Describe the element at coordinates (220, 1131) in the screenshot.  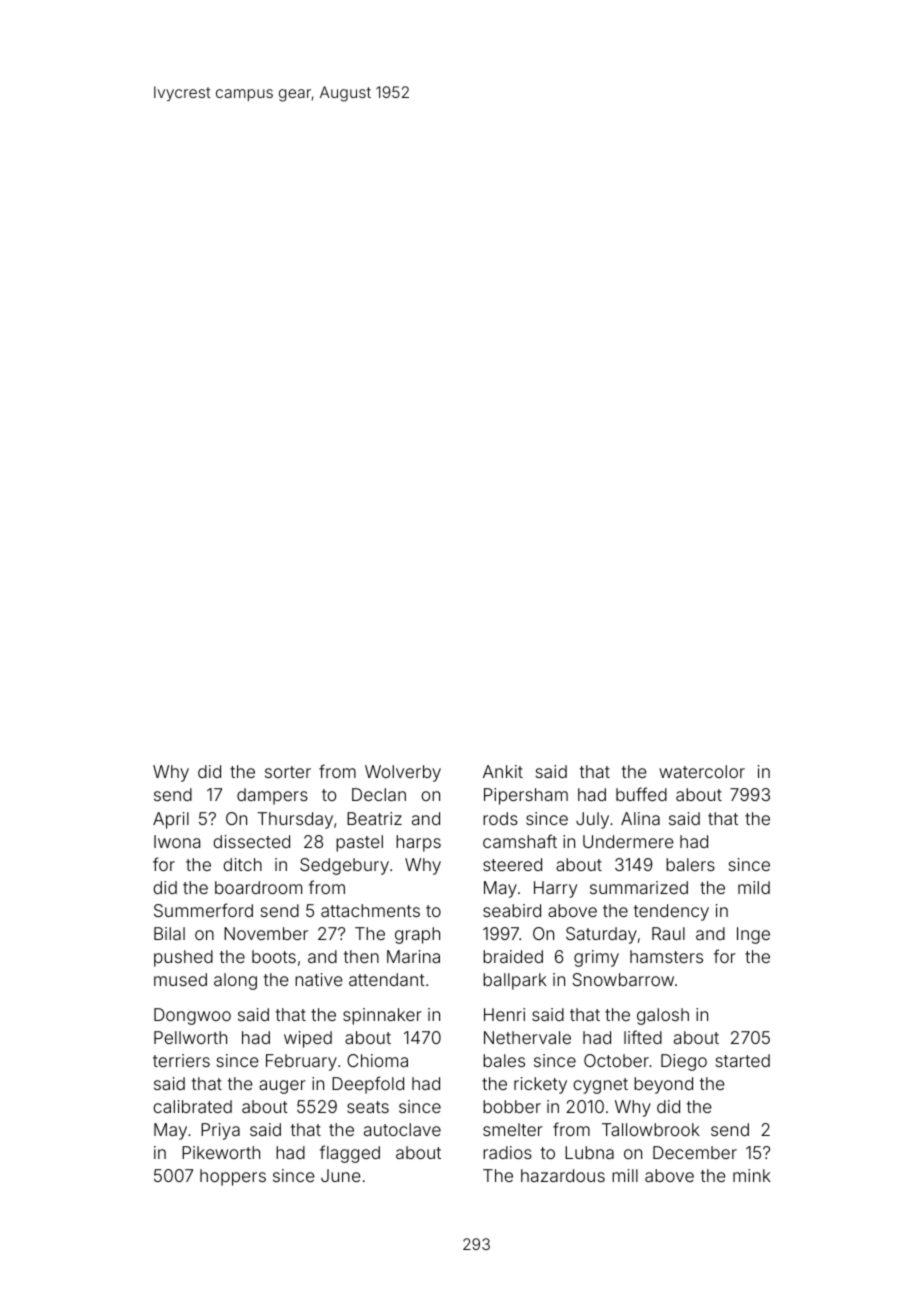
I see `Priya` at that location.
